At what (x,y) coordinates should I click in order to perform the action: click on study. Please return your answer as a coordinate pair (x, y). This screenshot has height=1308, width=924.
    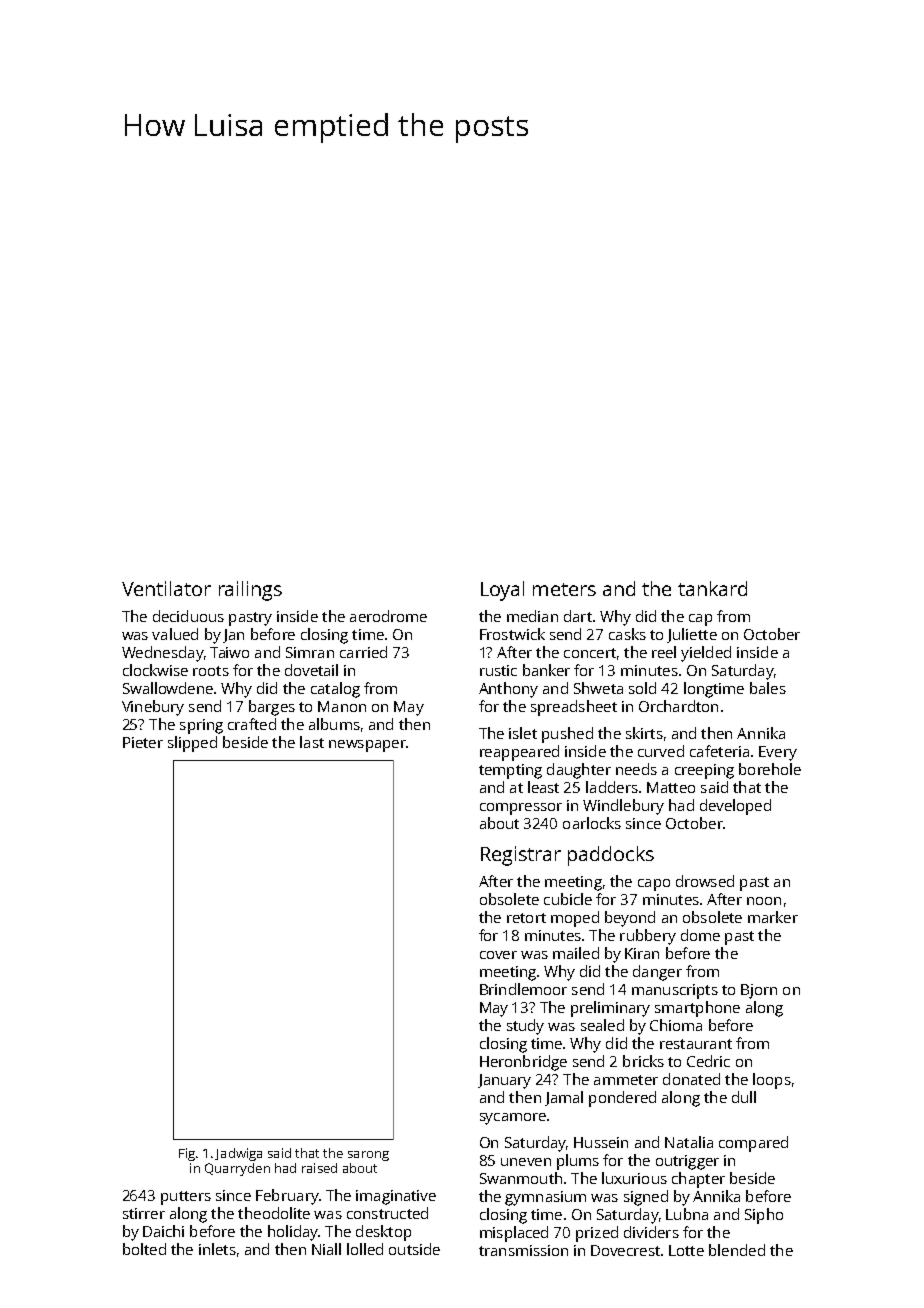
    Looking at the image, I should click on (525, 1027).
